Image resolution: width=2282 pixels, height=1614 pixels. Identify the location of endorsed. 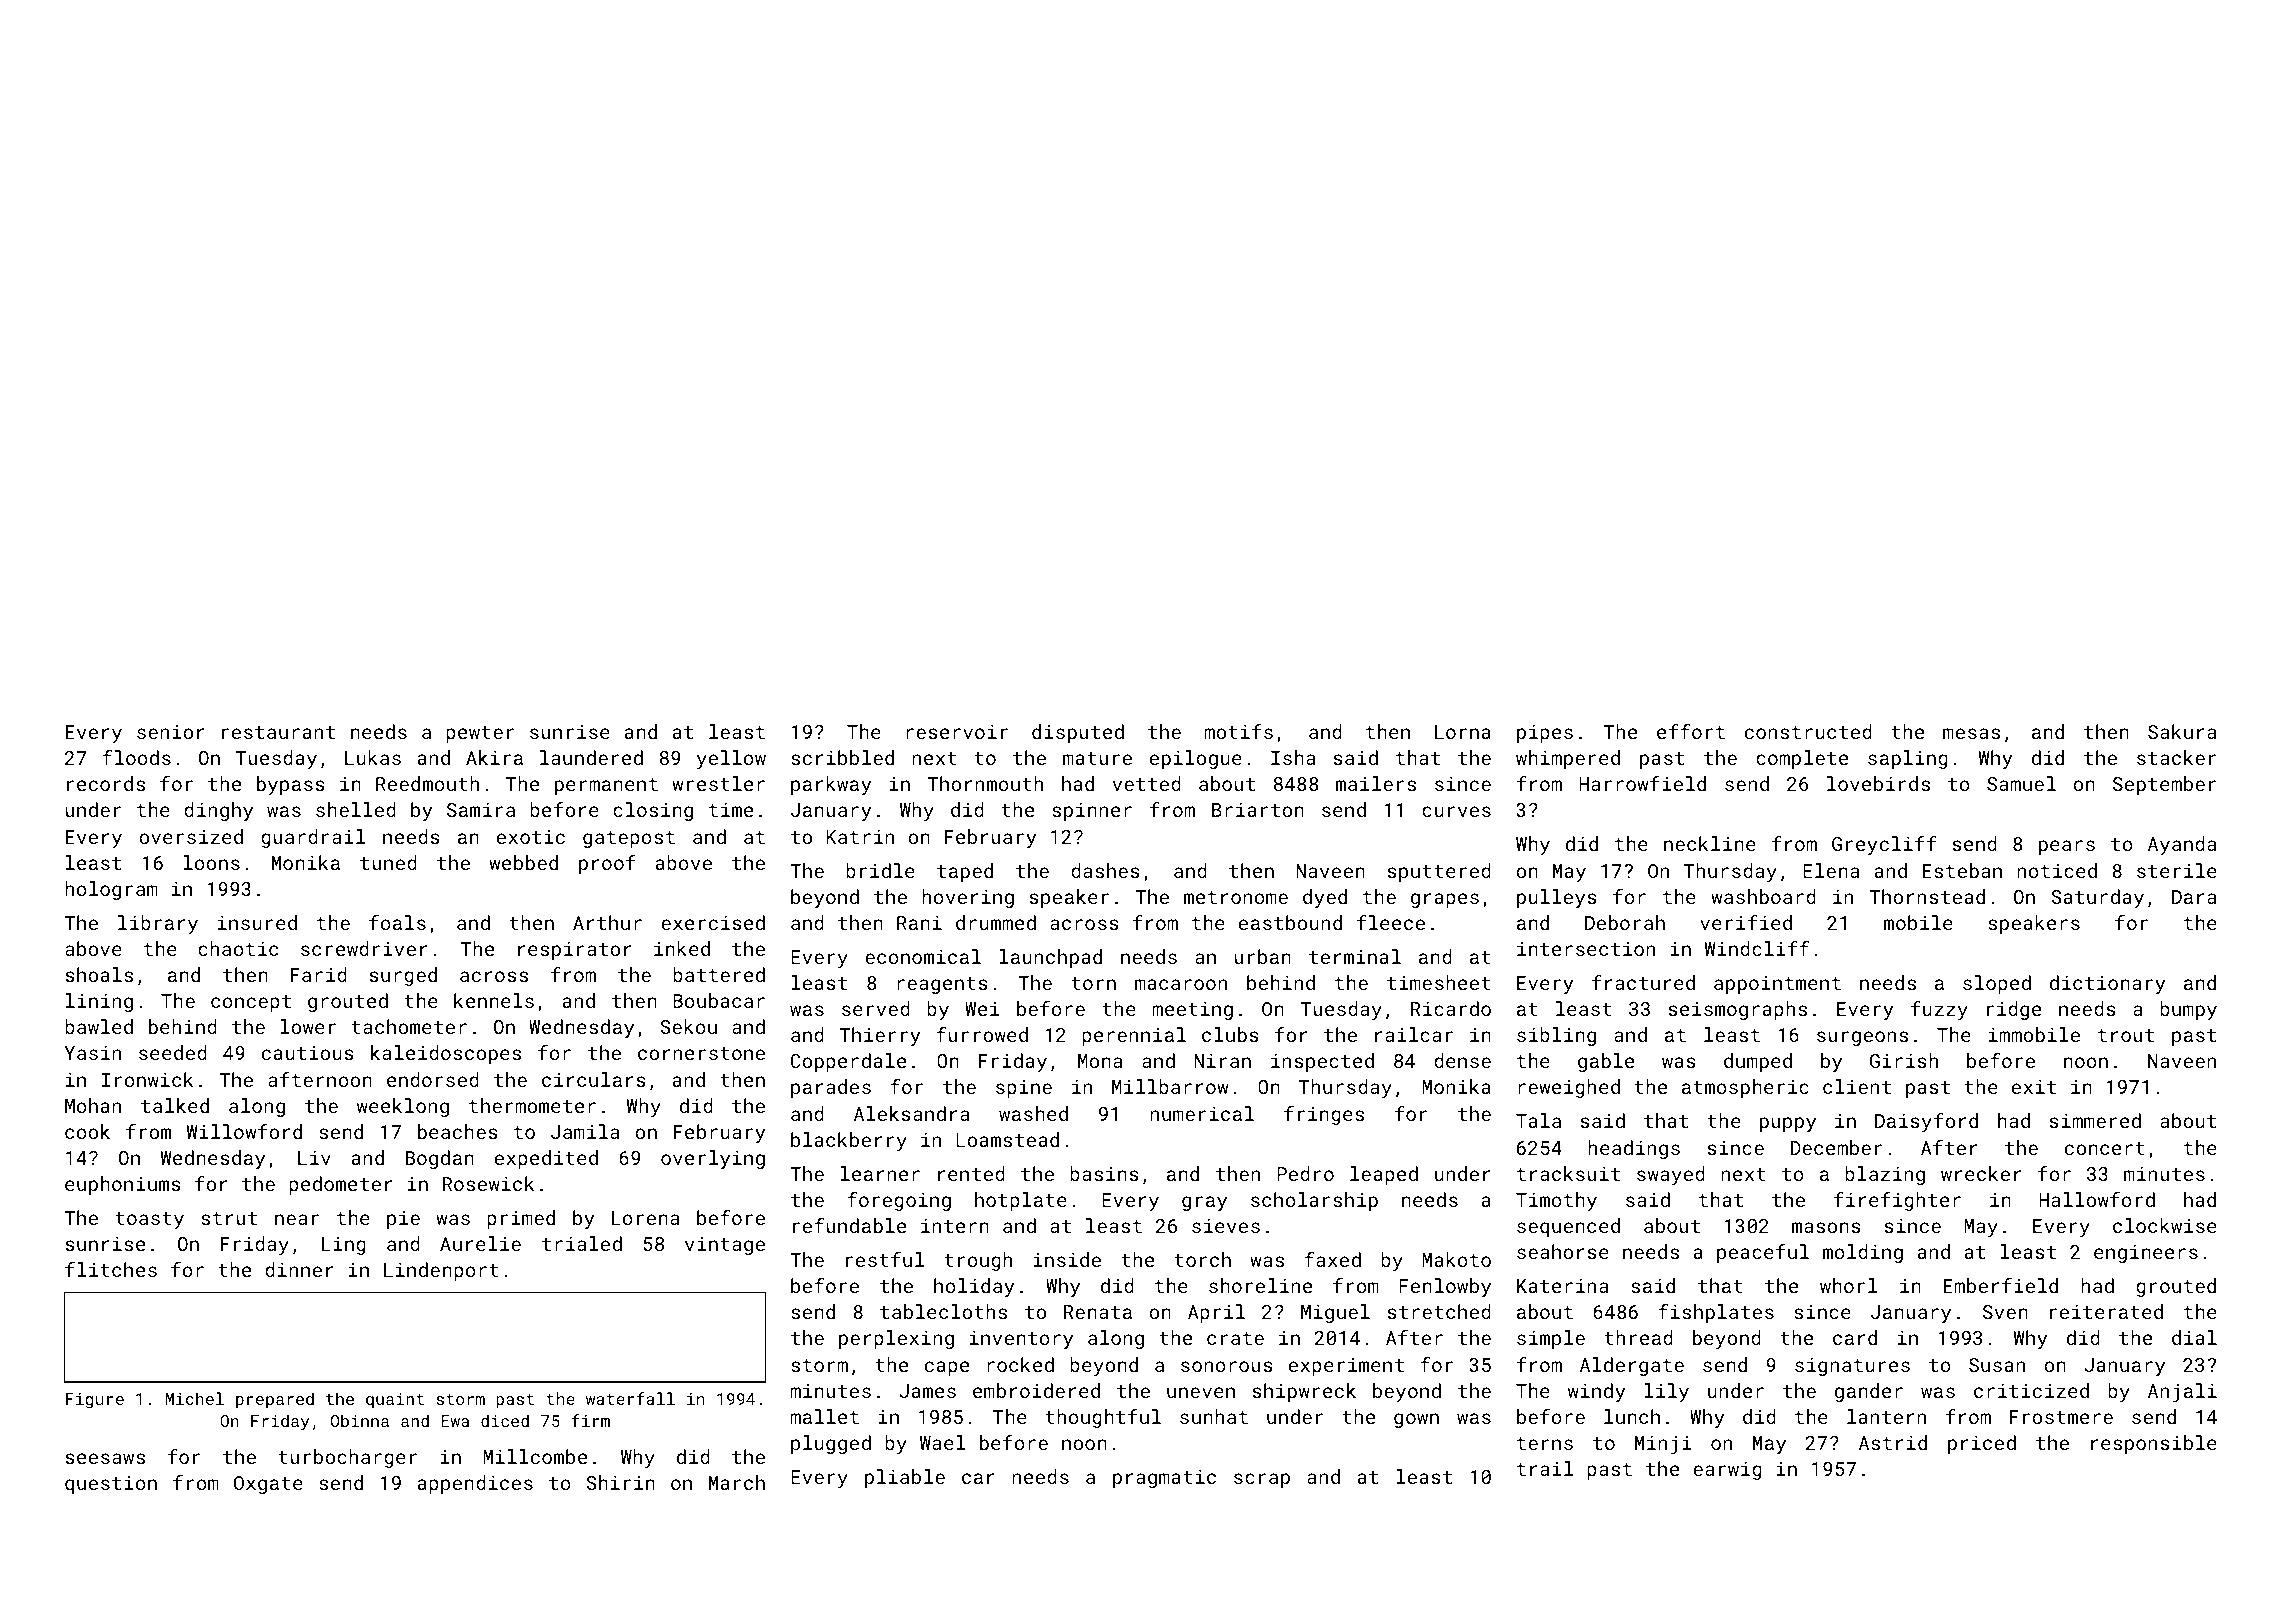
(433, 1079).
